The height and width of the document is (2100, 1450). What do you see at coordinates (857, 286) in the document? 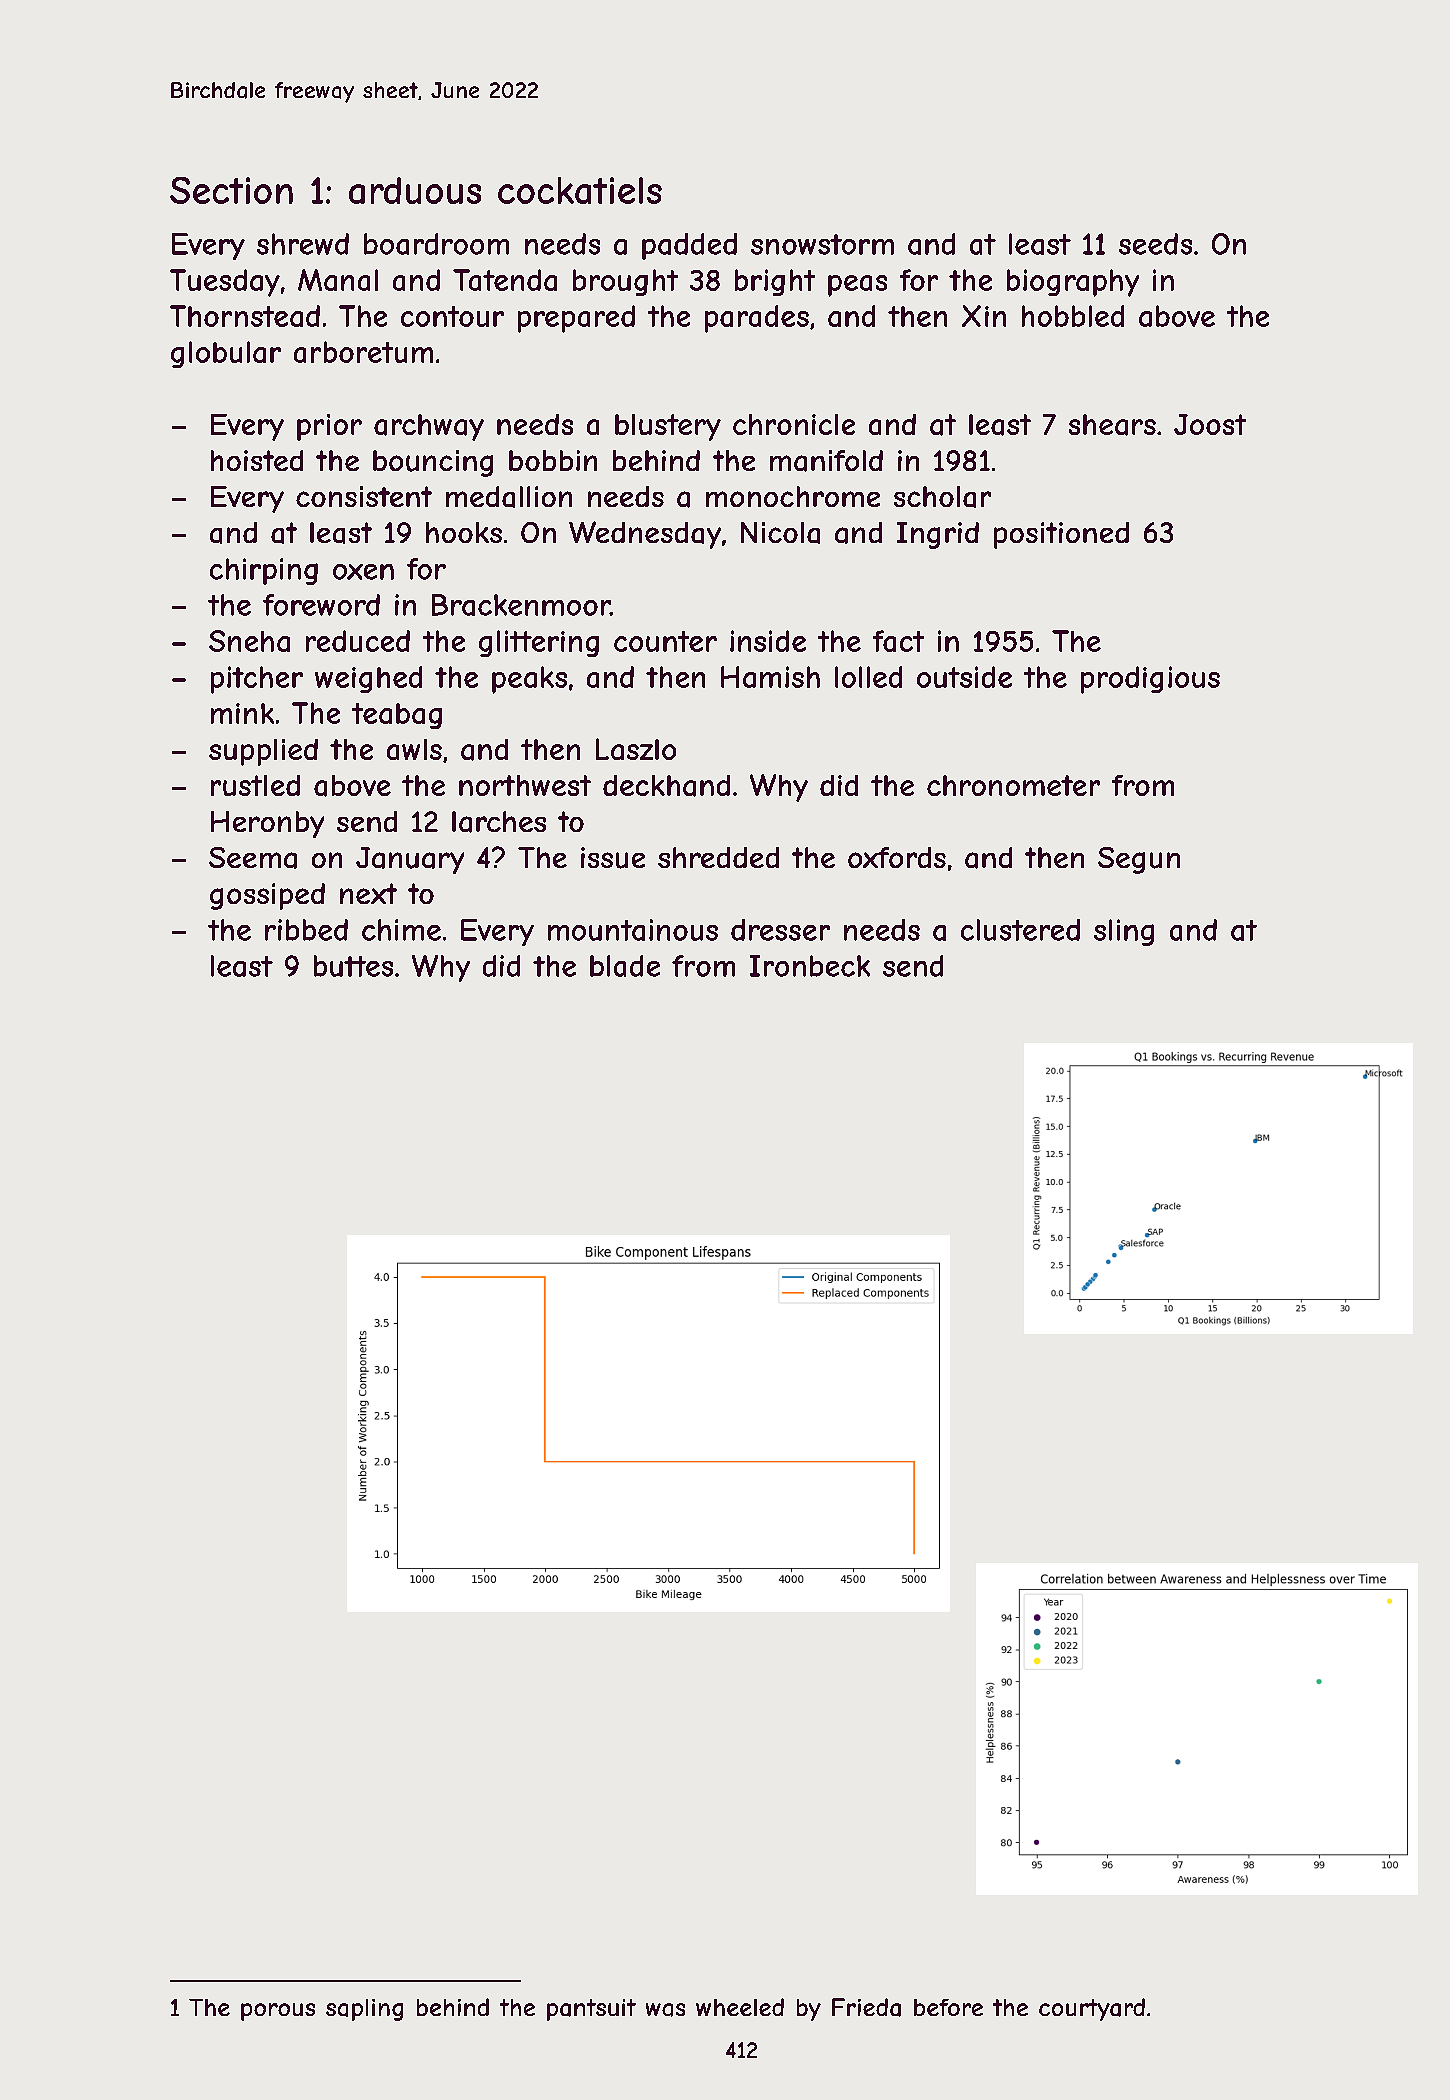
I see `peas` at bounding box center [857, 286].
